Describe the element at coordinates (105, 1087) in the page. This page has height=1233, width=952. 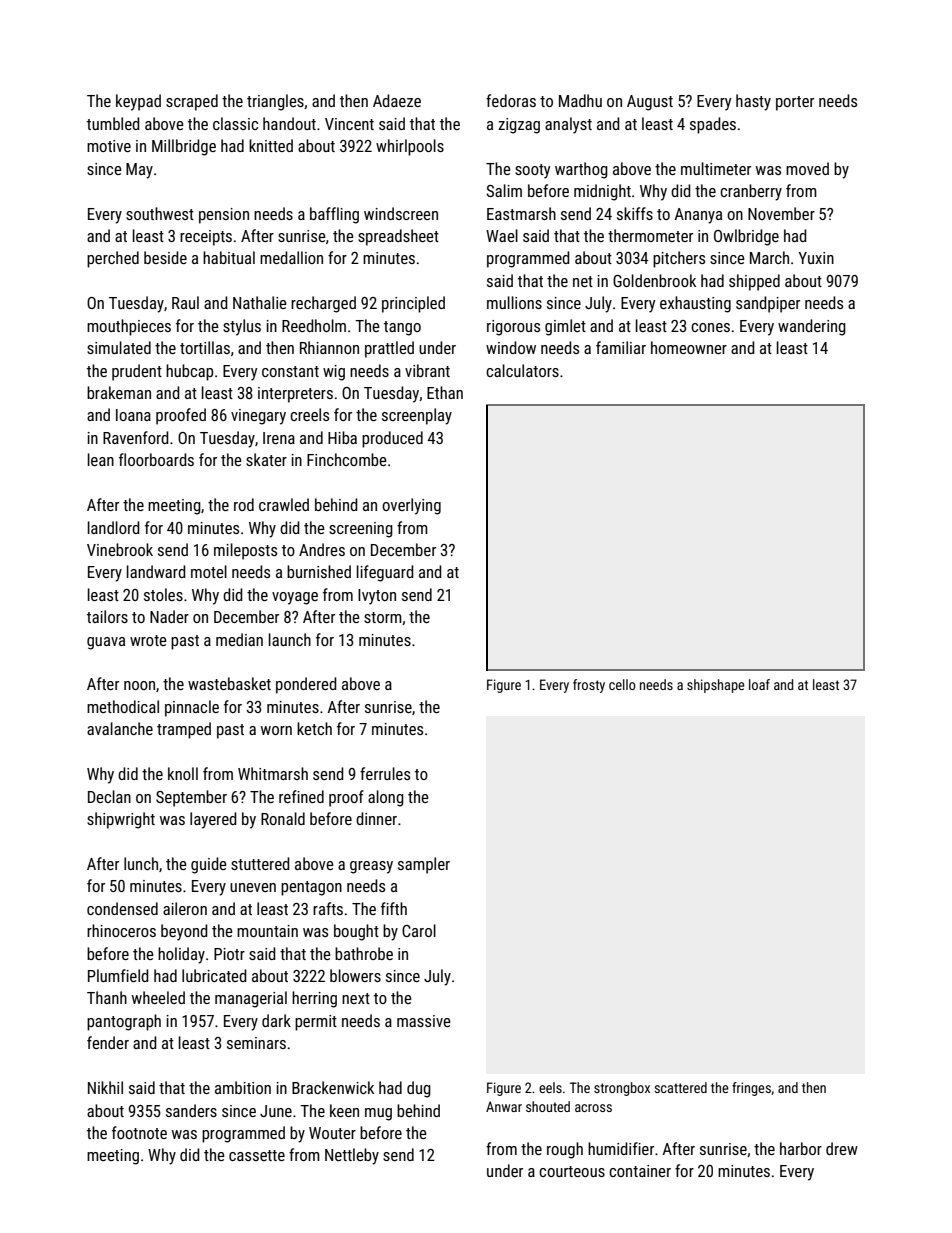
I see `Nikhil` at that location.
